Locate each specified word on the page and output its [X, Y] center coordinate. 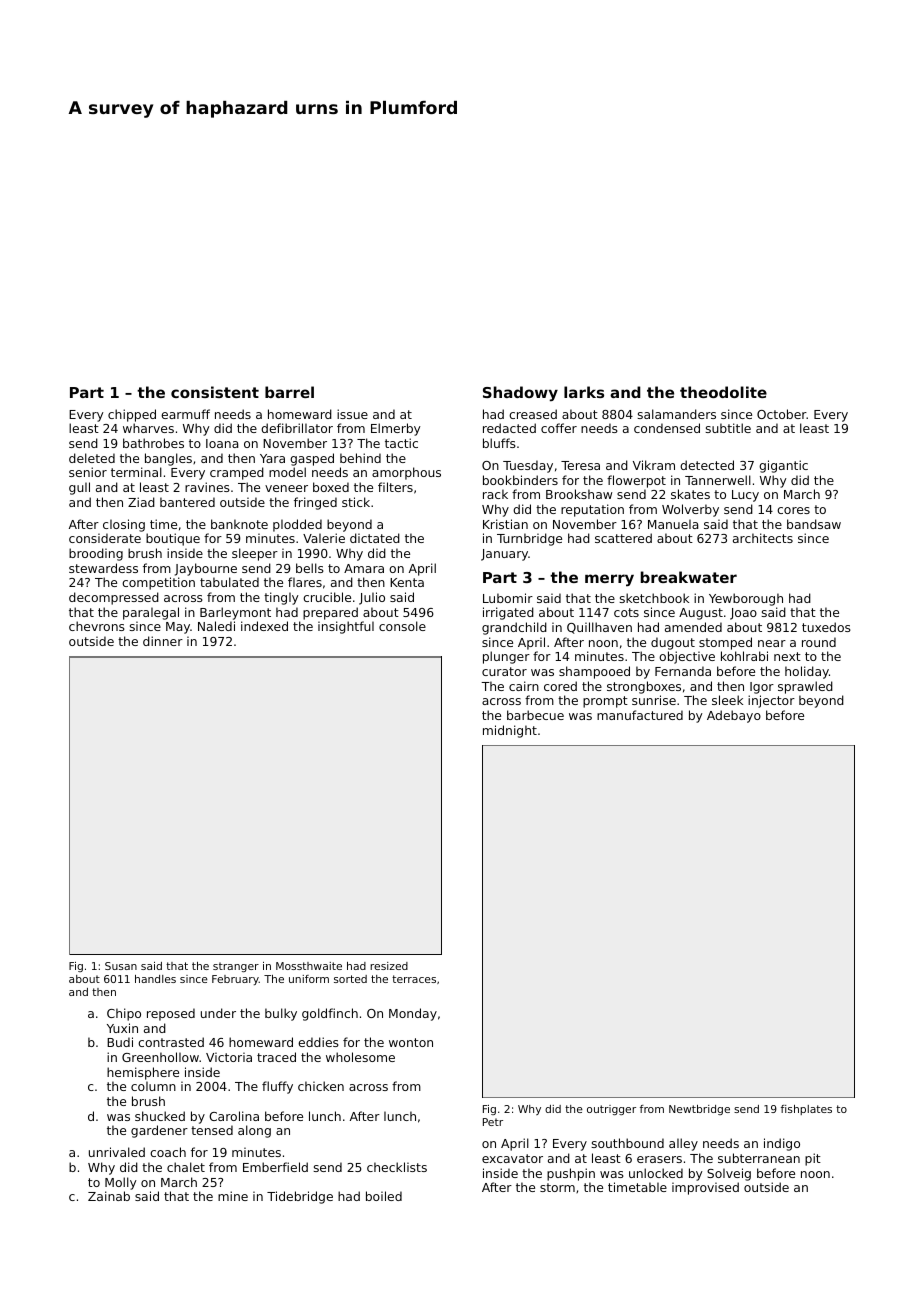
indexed [264, 626]
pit [813, 1159]
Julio [372, 598]
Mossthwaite [309, 966]
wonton [411, 1042]
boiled [384, 1196]
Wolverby [690, 510]
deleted [92, 458]
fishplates [806, 1110]
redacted [509, 428]
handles [155, 979]
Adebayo [734, 716]
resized [389, 966]
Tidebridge [300, 1197]
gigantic [783, 466]
